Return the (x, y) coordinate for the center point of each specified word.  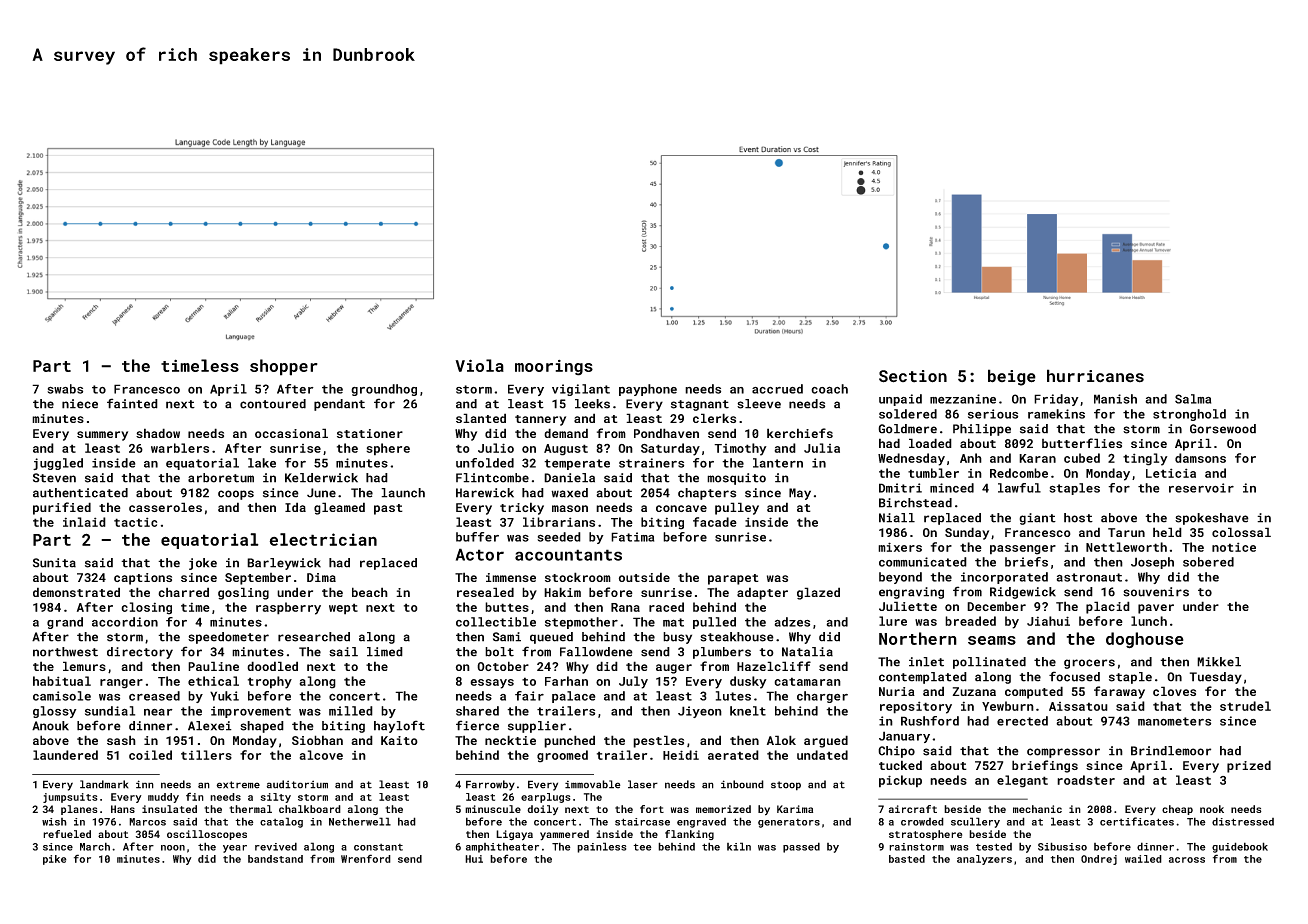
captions (143, 579)
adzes (792, 622)
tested (994, 847)
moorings (554, 368)
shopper (284, 367)
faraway (1119, 692)
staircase (642, 822)
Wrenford (366, 858)
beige (1012, 377)
